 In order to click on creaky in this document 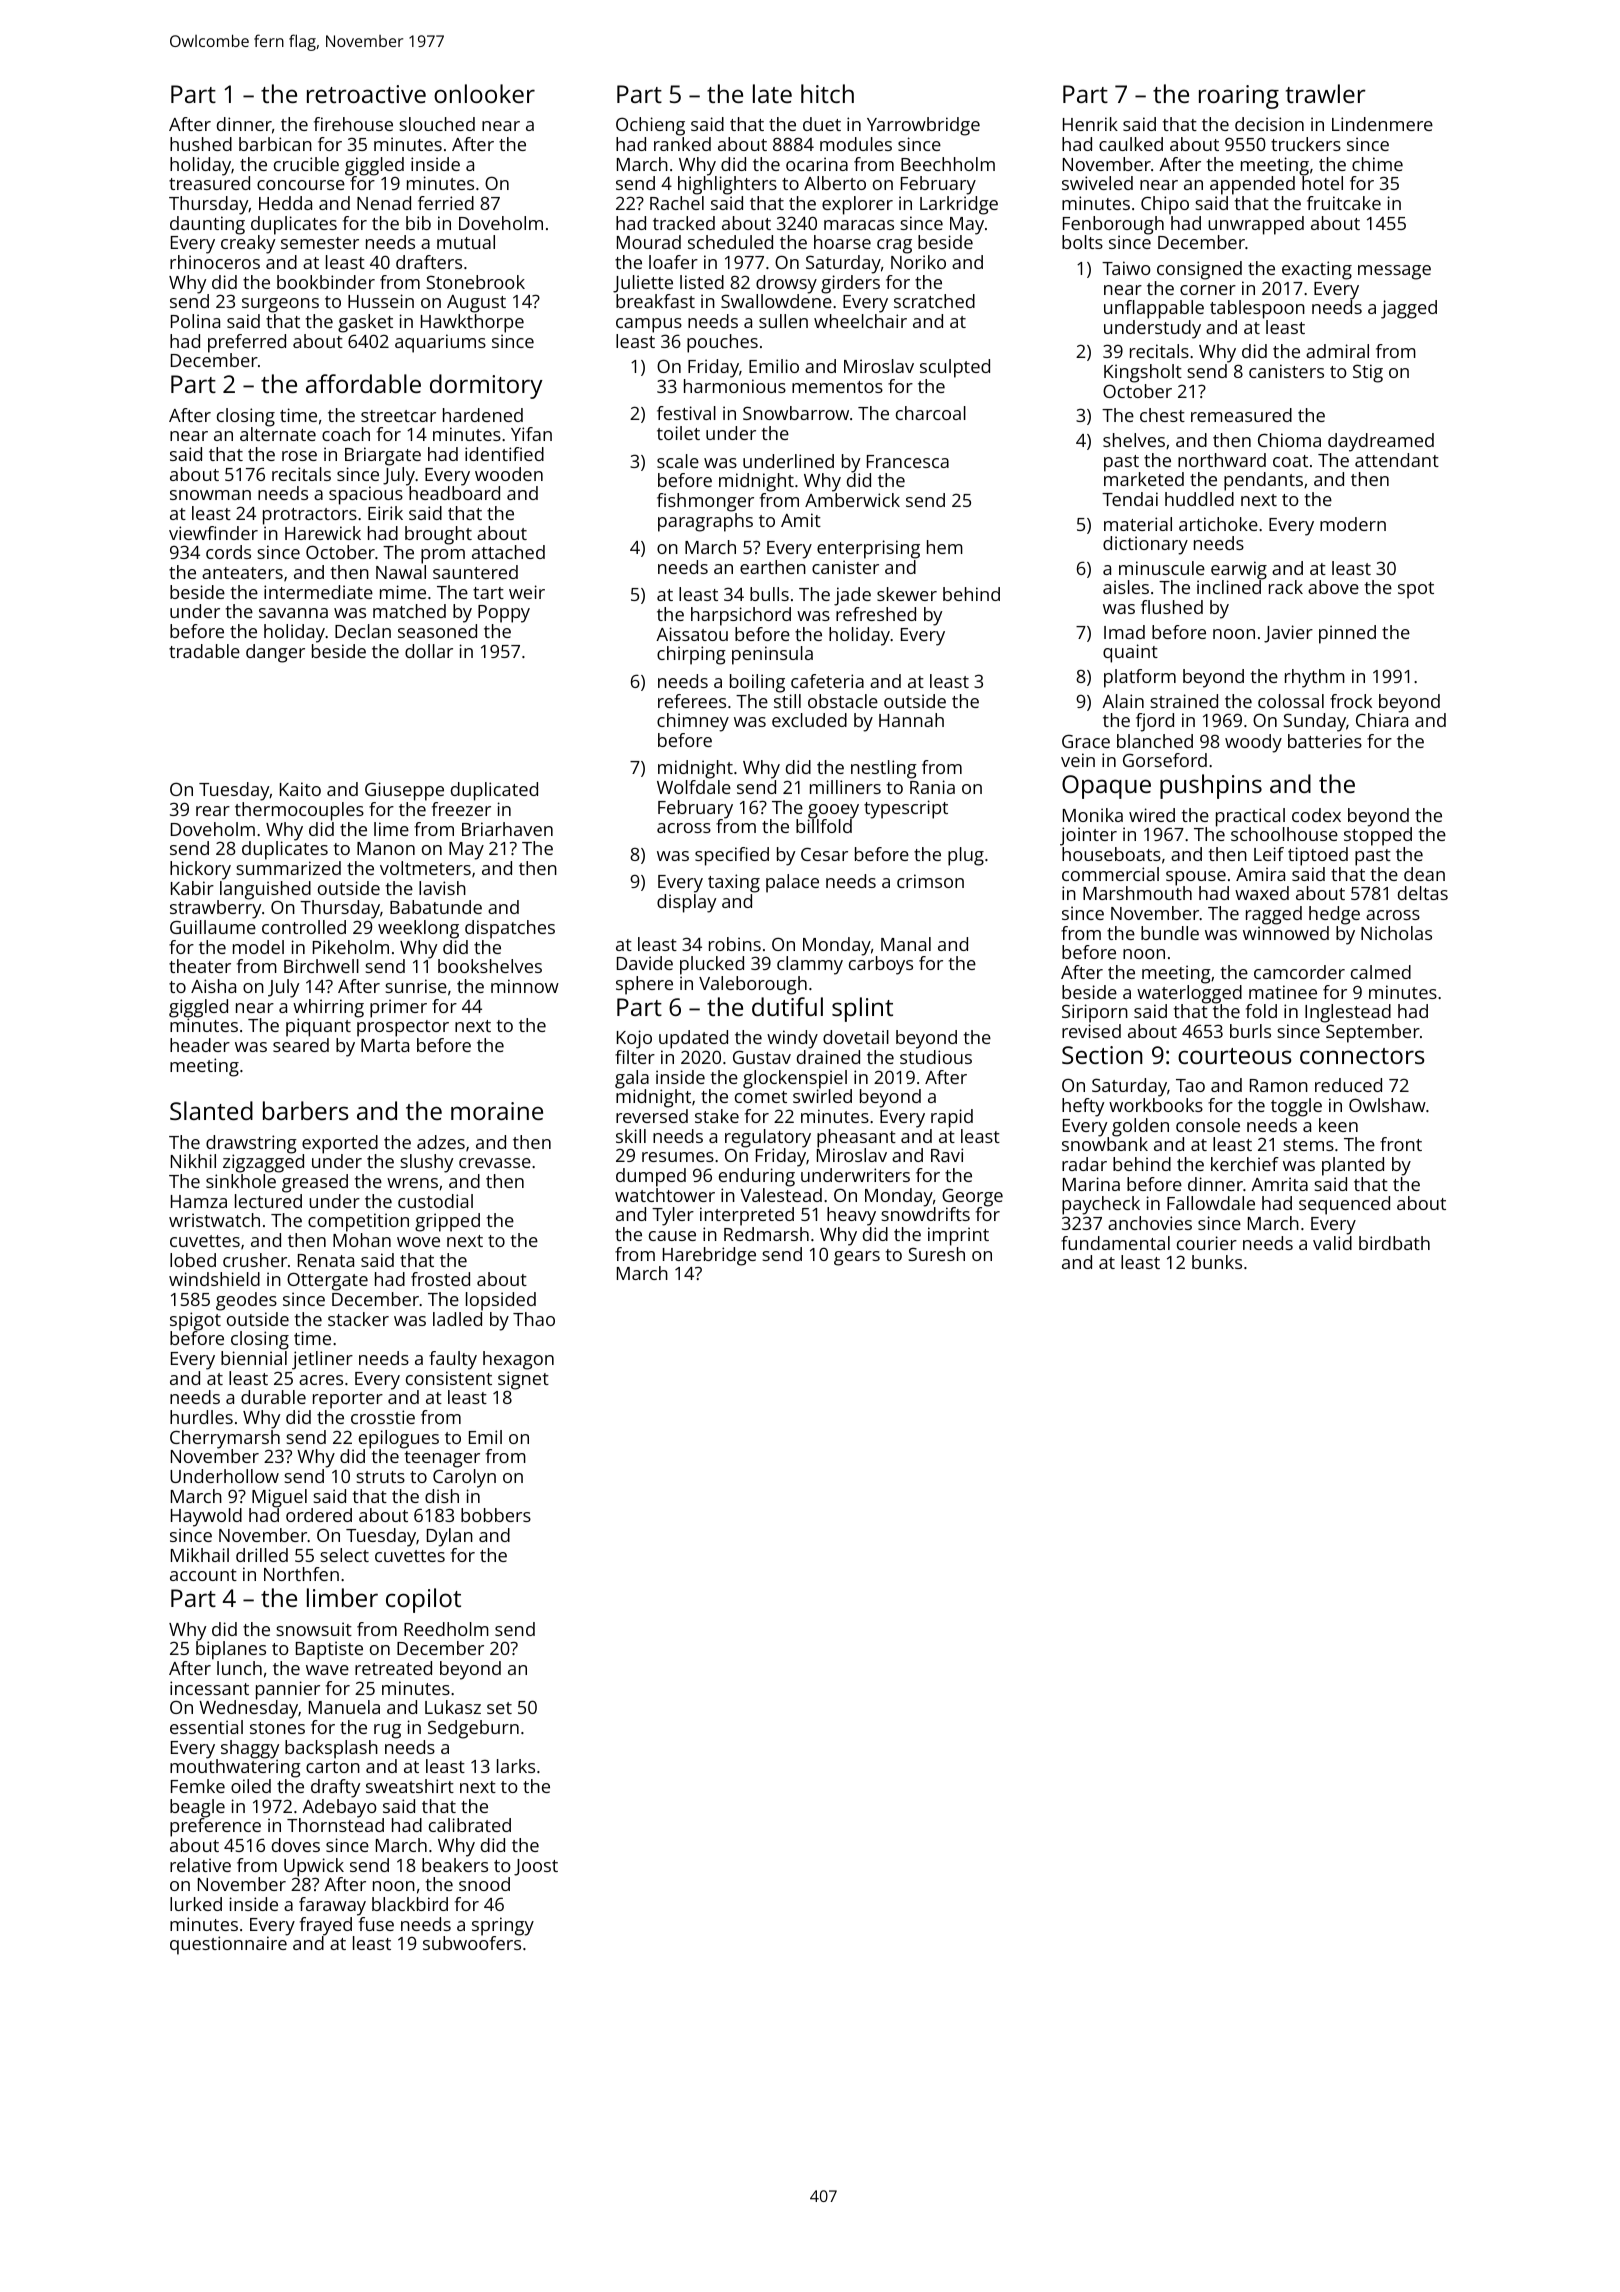, I will do `click(248, 244)`.
